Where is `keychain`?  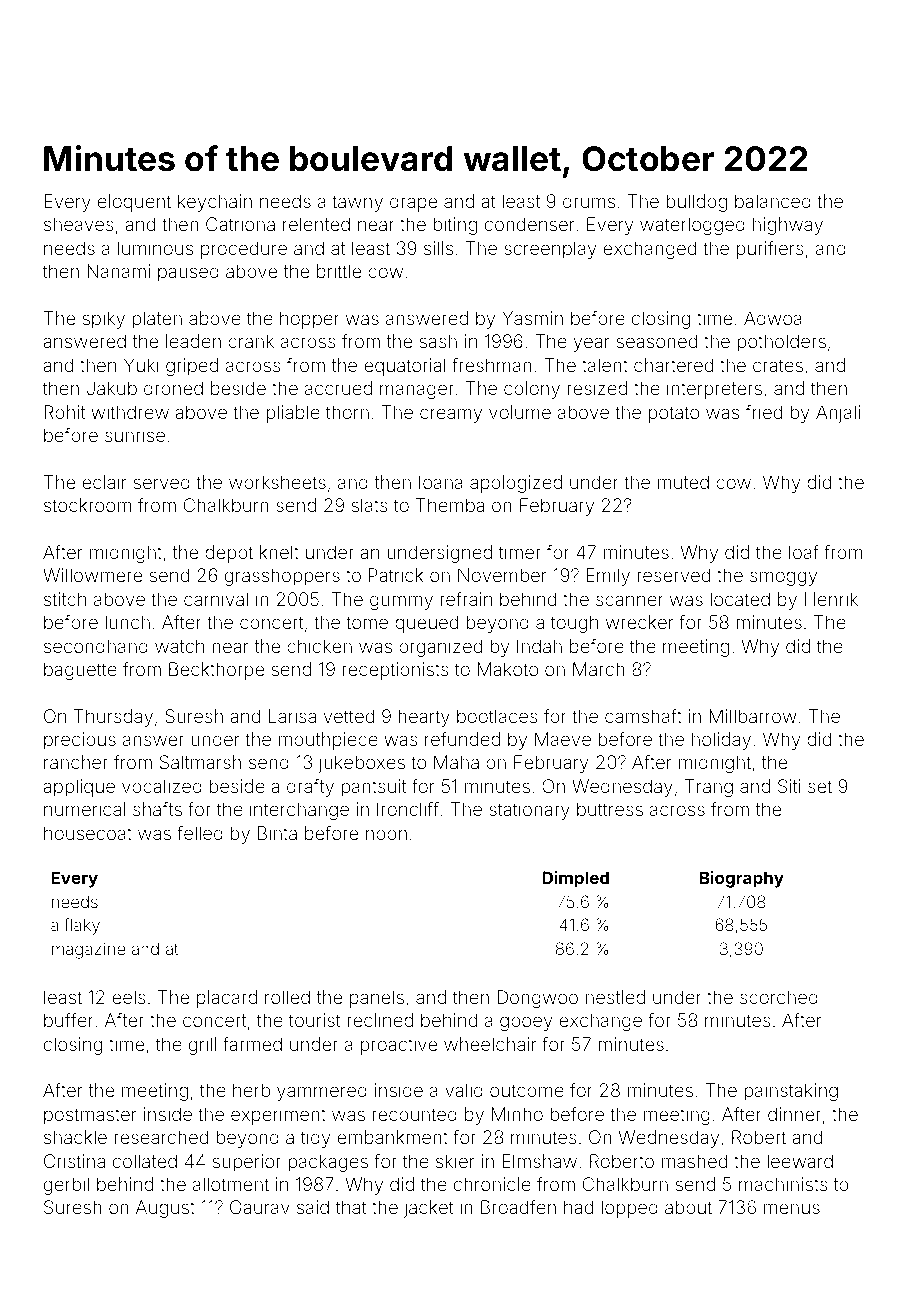
keychain is located at coordinates (215, 203).
